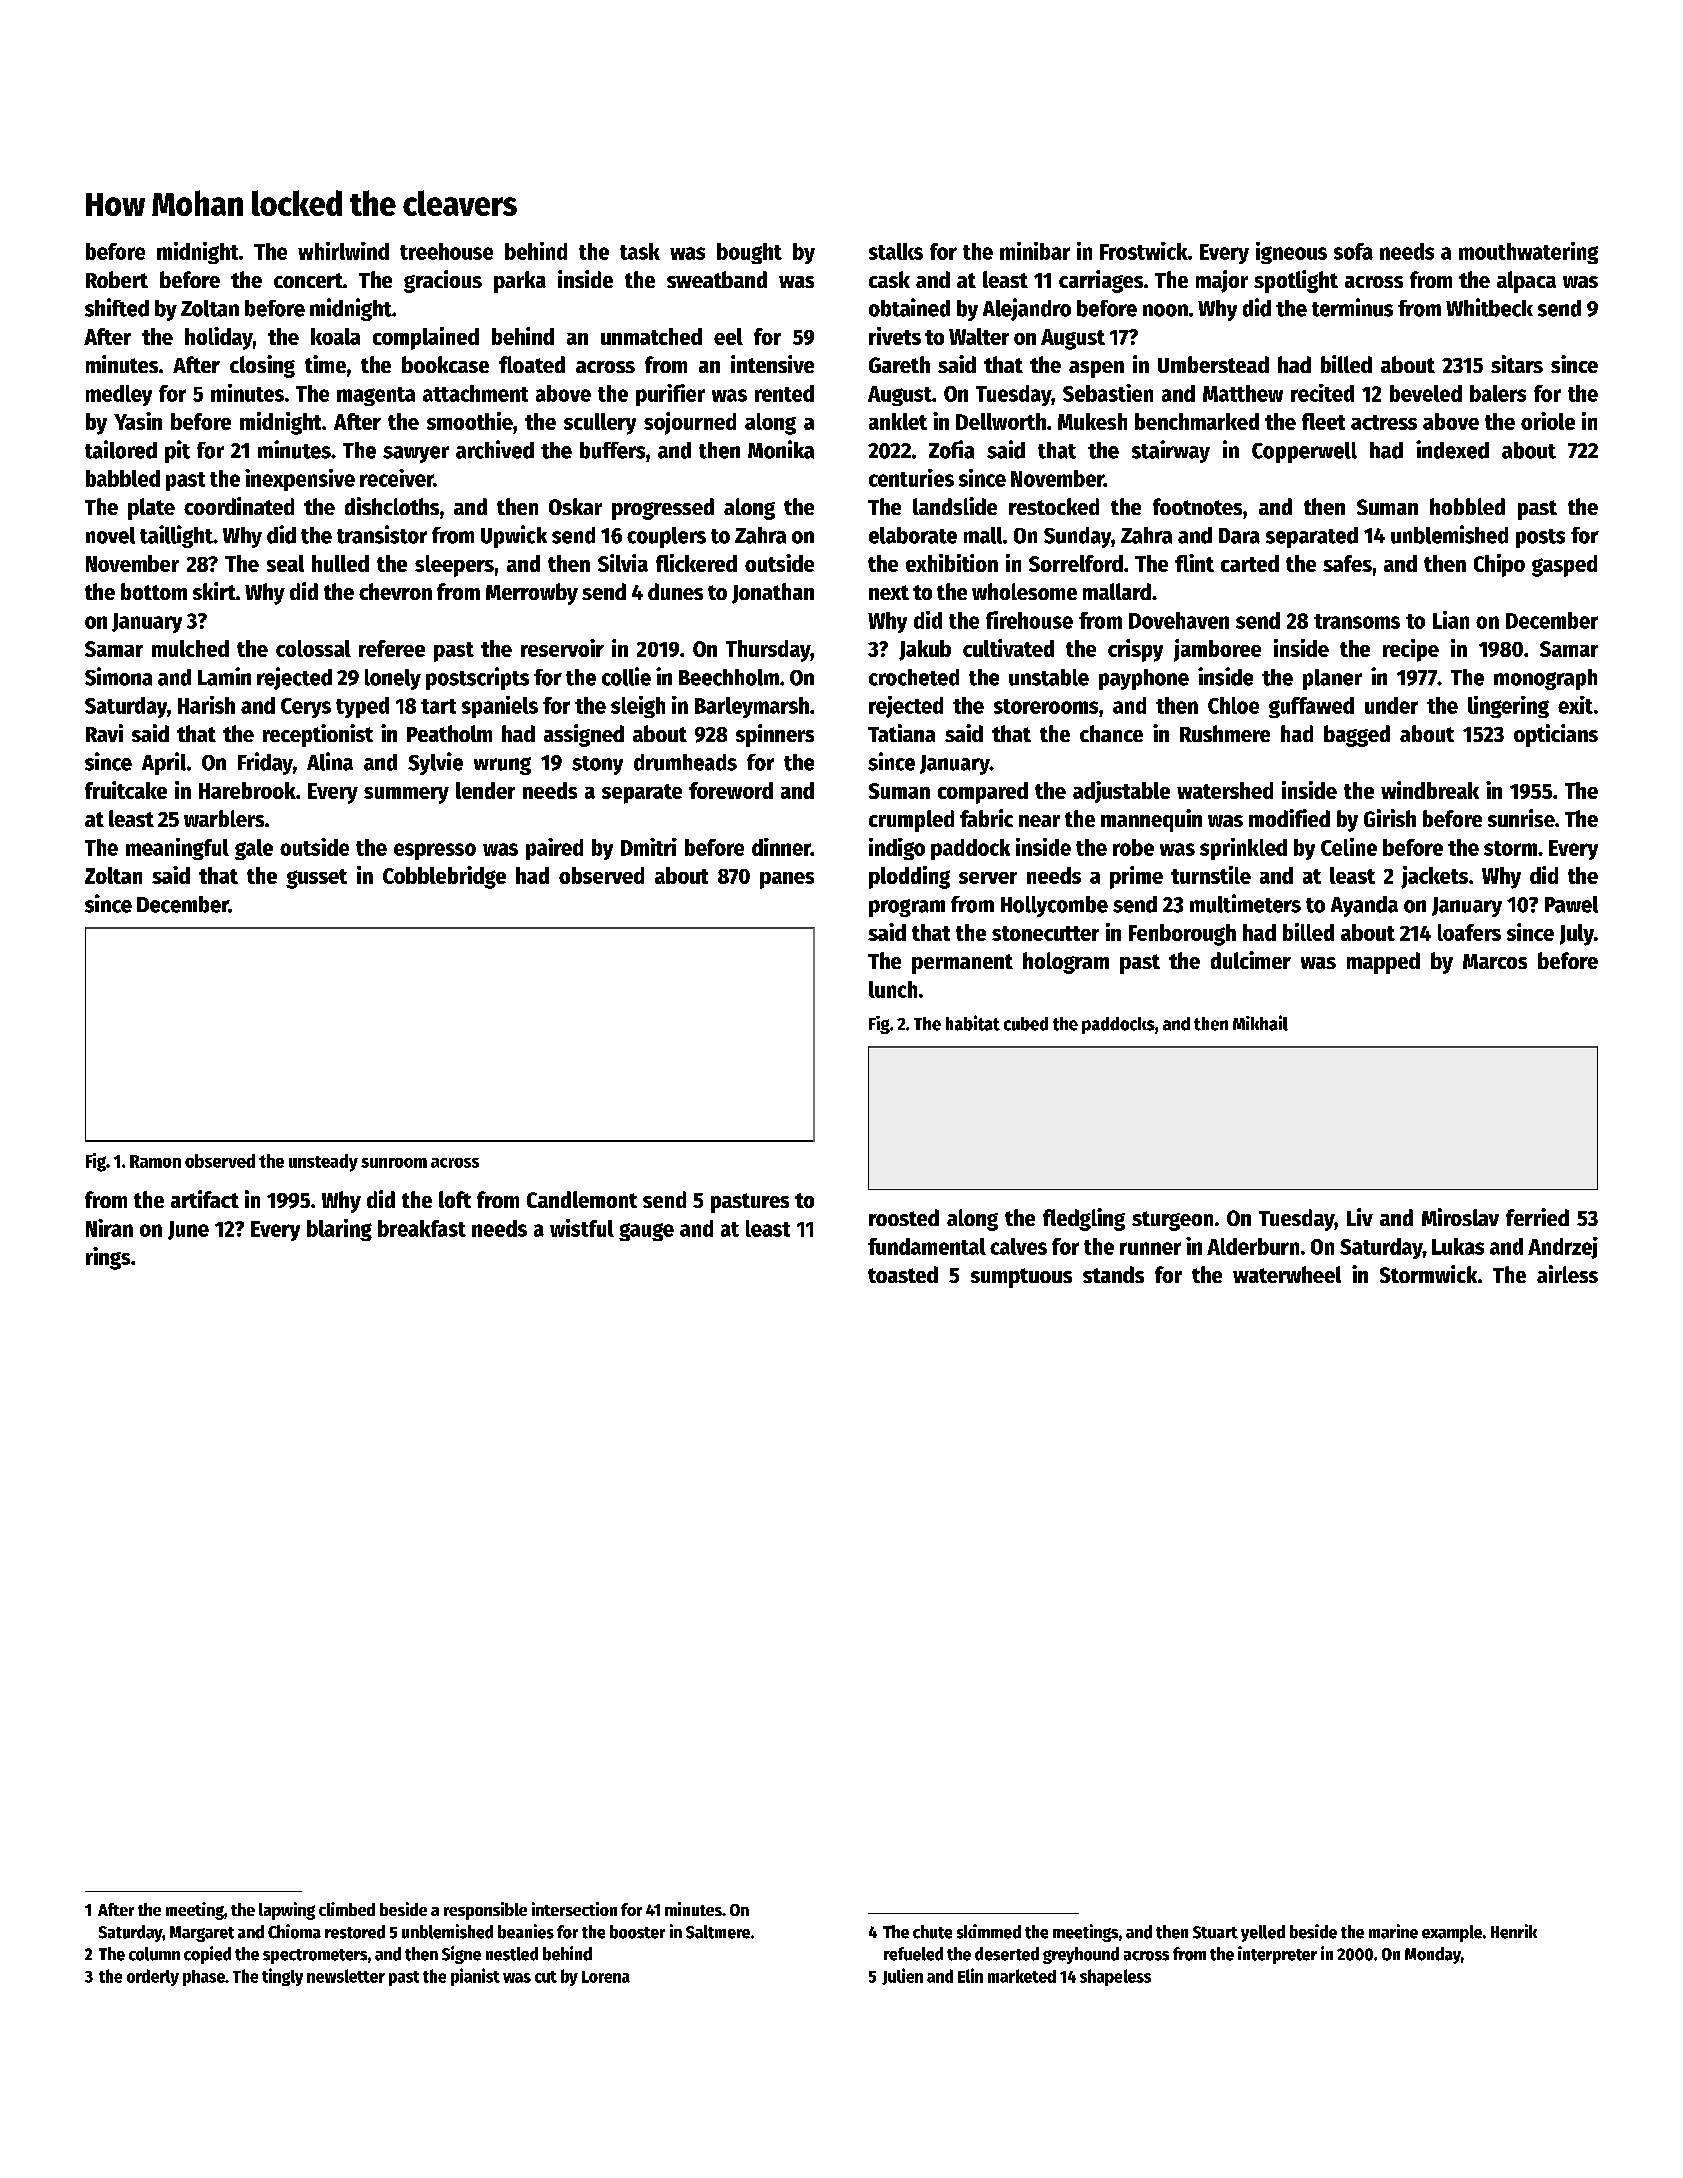 The height and width of the image is (2178, 1683). I want to click on sofa, so click(1353, 251).
